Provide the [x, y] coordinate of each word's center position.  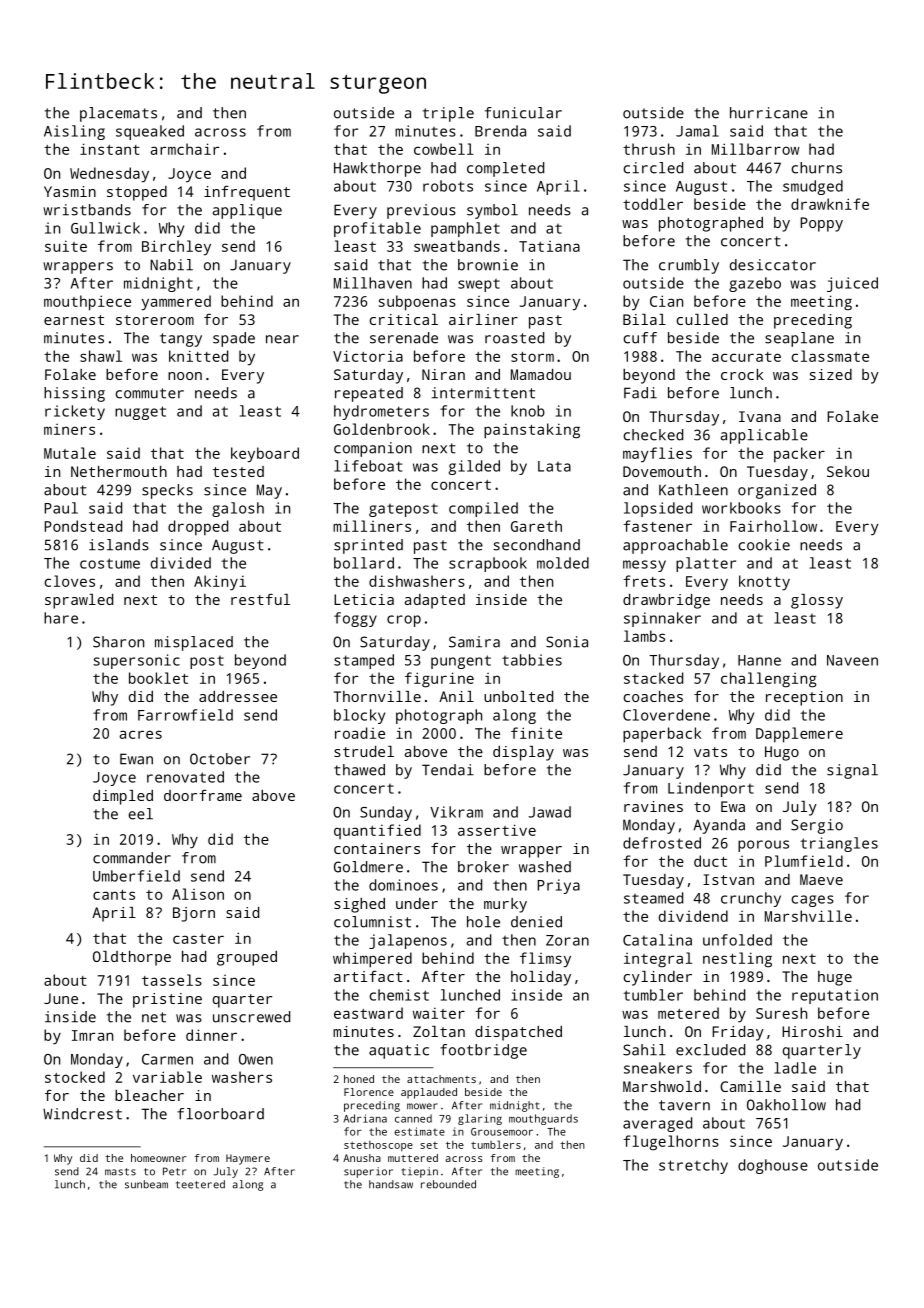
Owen [256, 1059]
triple [448, 114]
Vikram [456, 812]
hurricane [769, 113]
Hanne [759, 660]
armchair [185, 149]
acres [141, 734]
